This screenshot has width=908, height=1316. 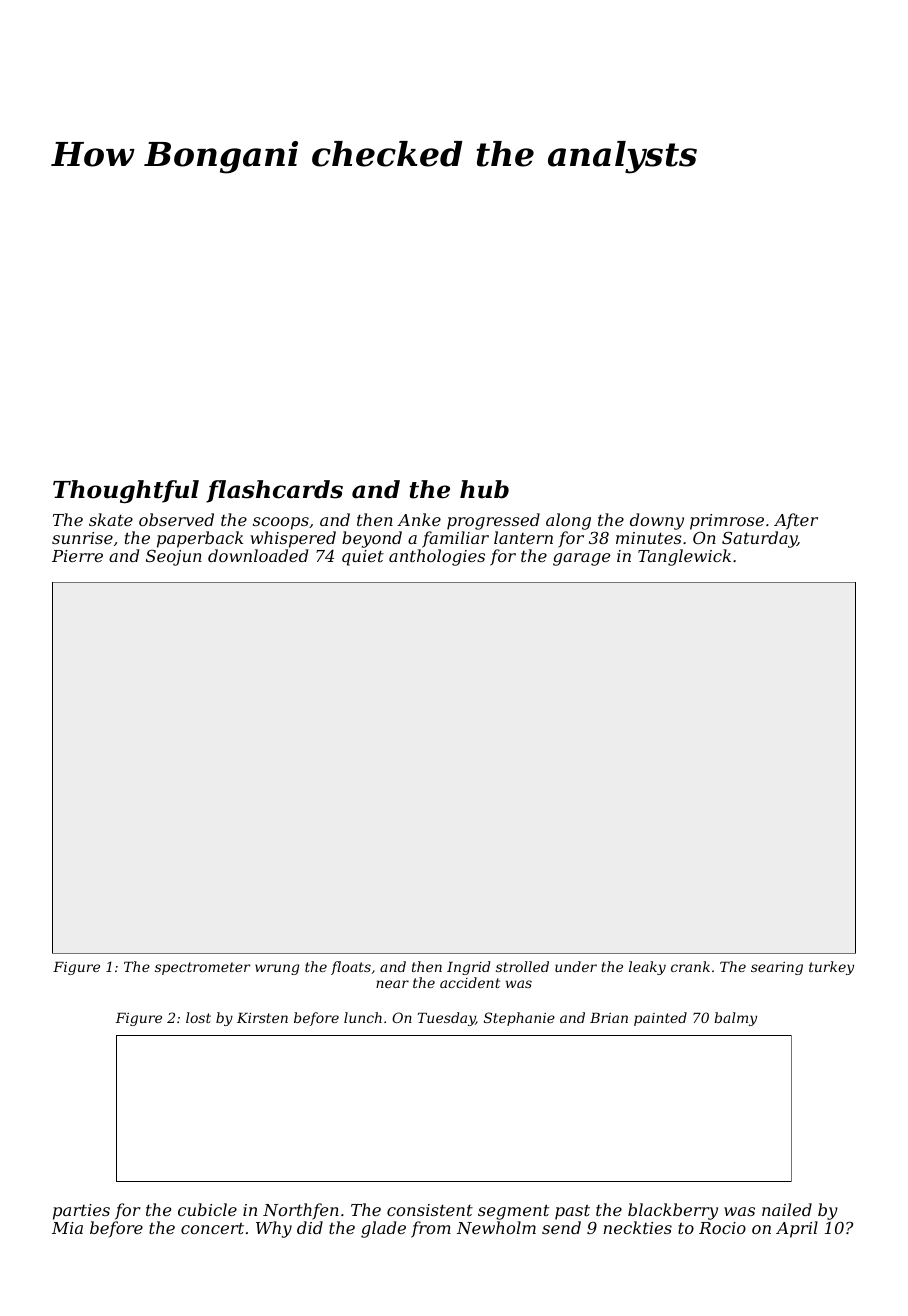 What do you see at coordinates (437, 557) in the screenshot?
I see `anthologies` at bounding box center [437, 557].
